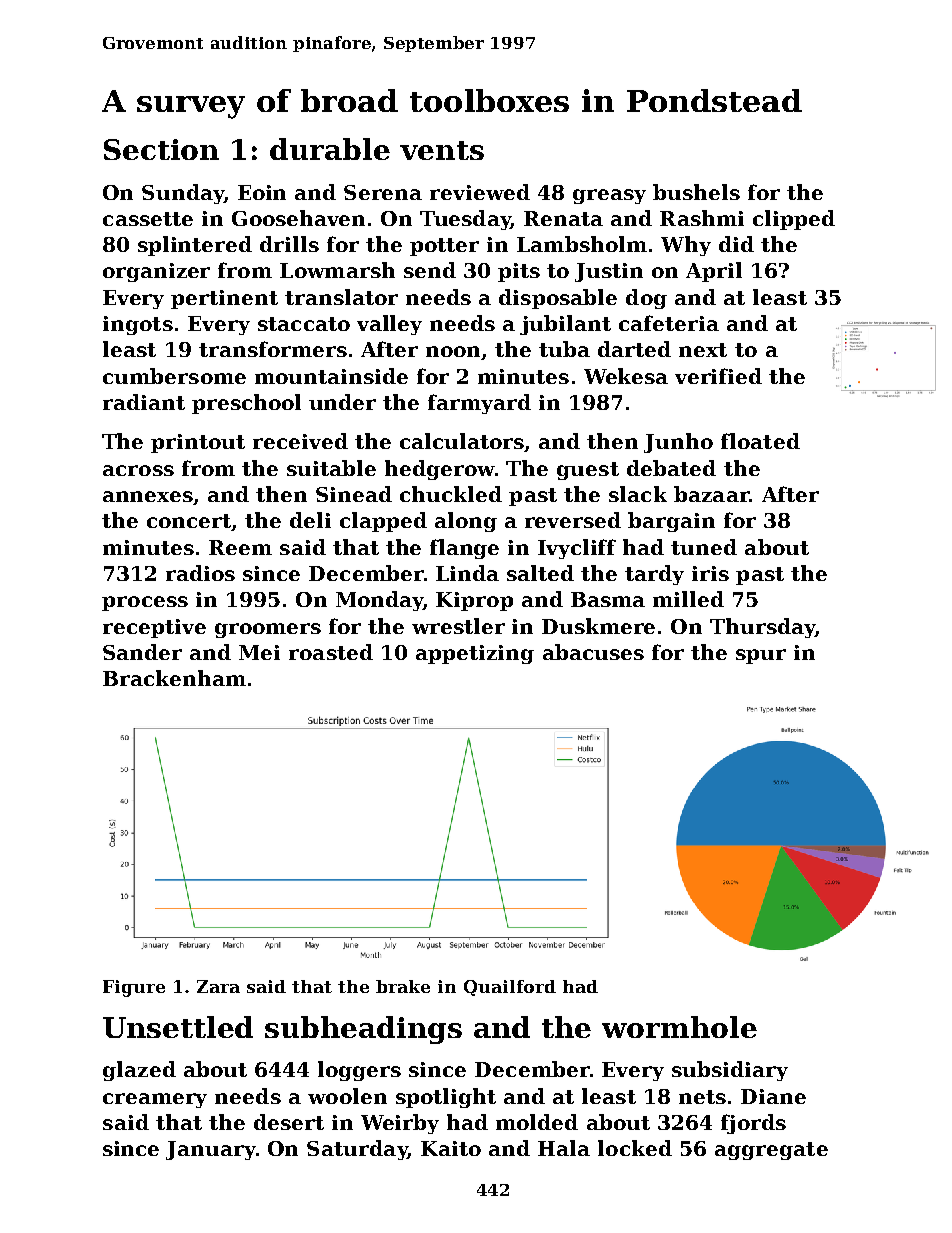  I want to click on bushels, so click(696, 192).
